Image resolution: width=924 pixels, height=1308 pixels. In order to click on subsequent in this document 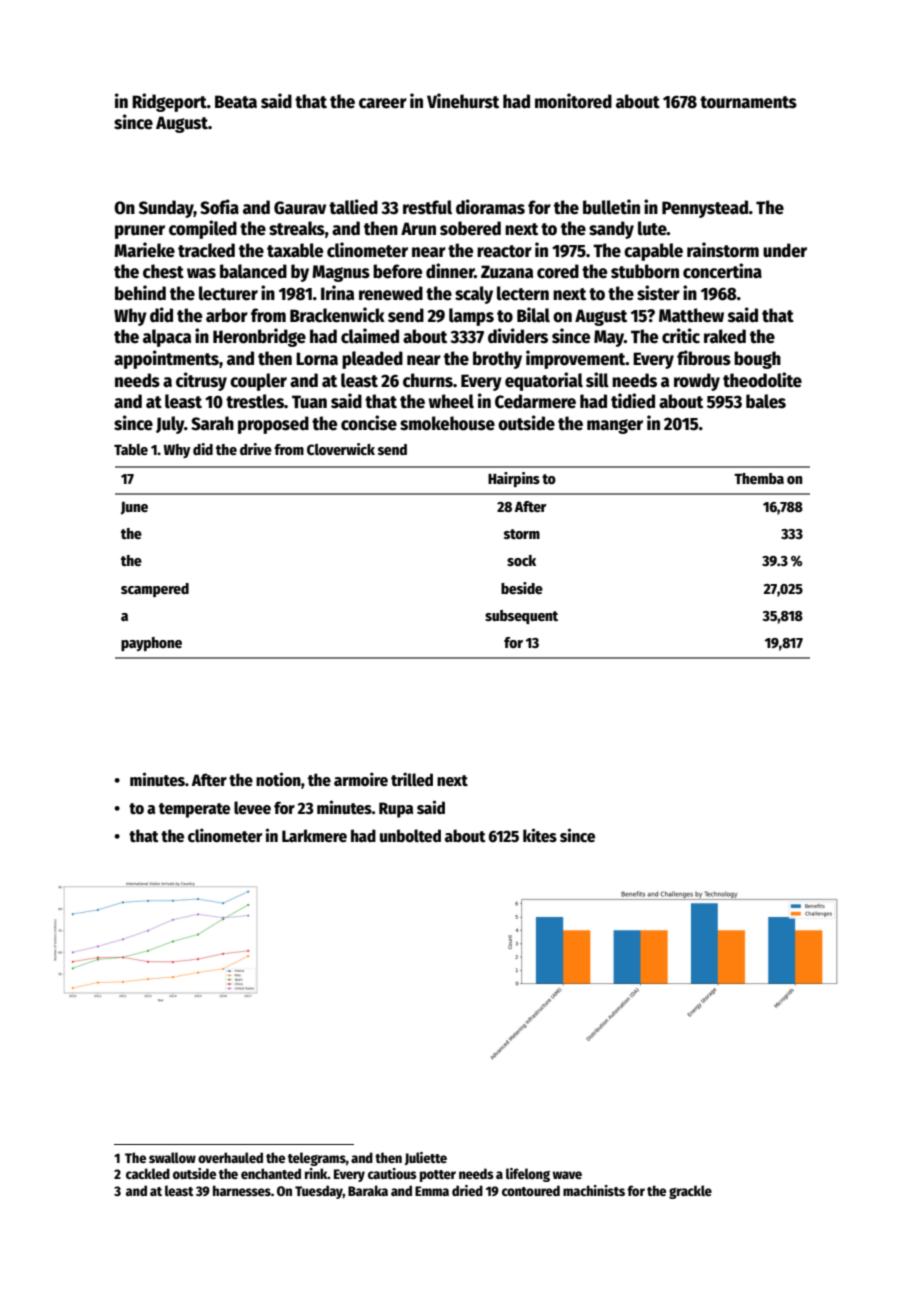, I will do `click(521, 617)`.
